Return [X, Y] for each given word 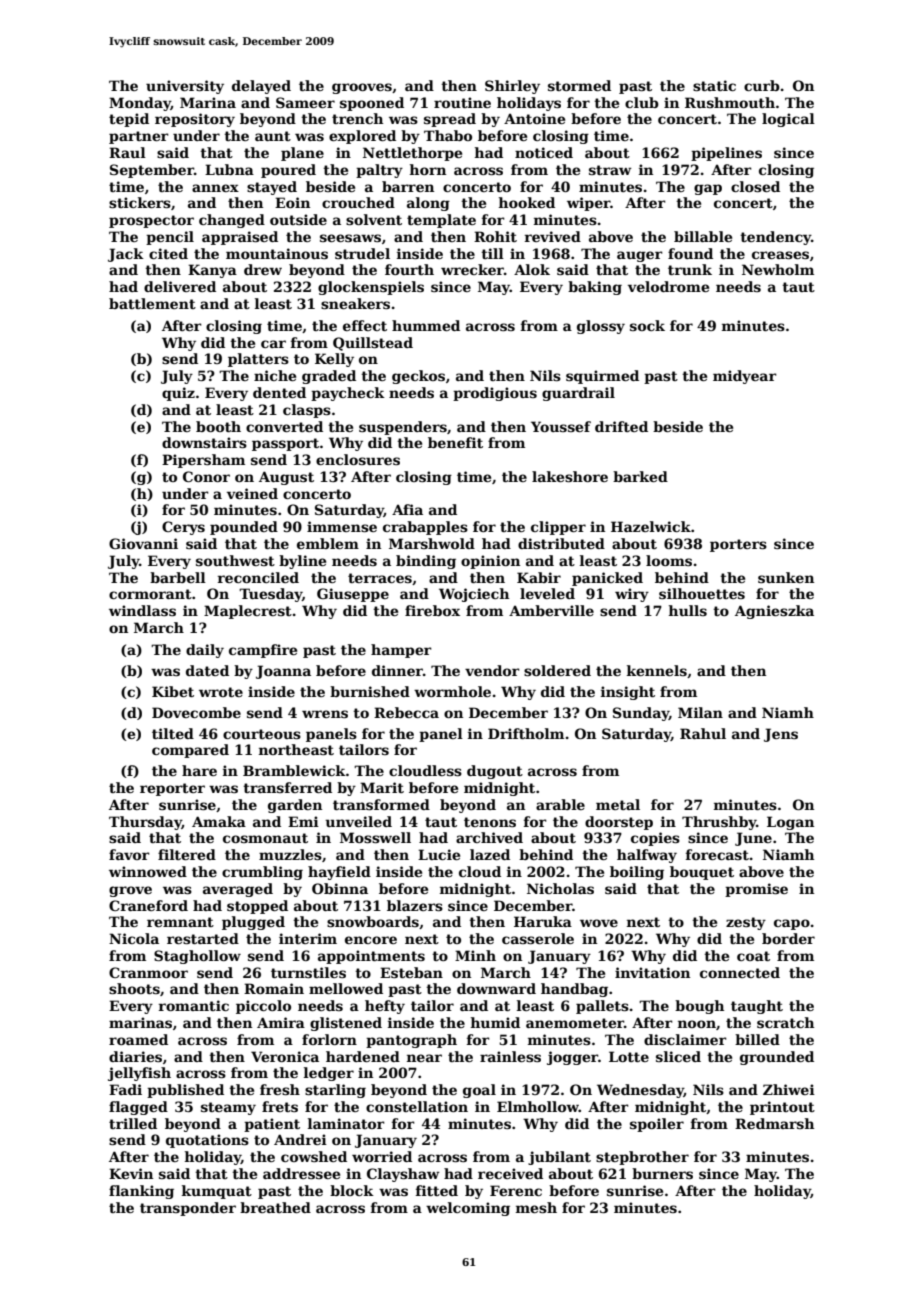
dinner [397, 670]
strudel [362, 253]
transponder [188, 1209]
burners [662, 1173]
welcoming [468, 1209]
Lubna [229, 169]
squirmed [602, 377]
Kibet [173, 691]
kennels [657, 670]
